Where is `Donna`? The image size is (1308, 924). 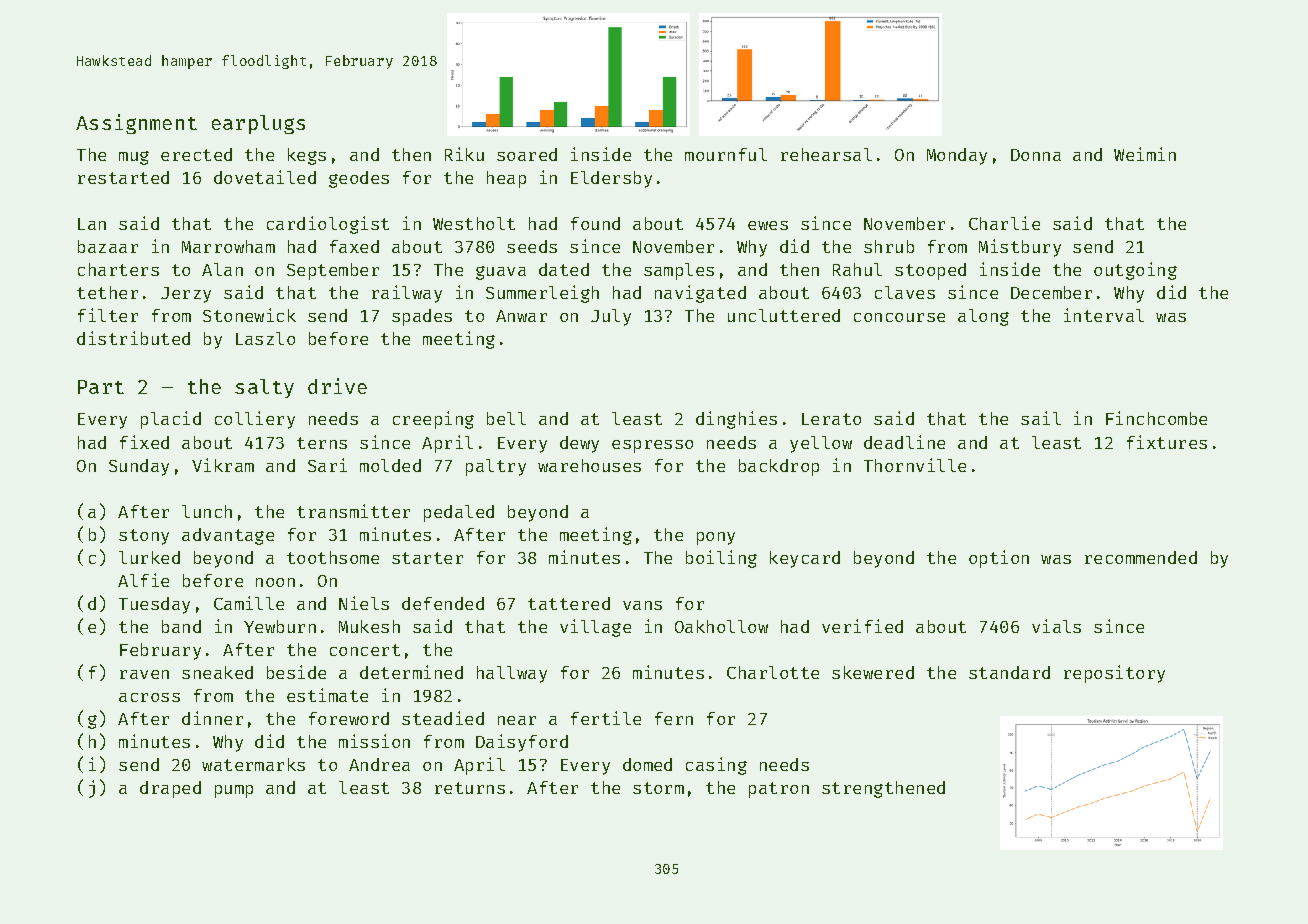
Donna is located at coordinates (1036, 155).
